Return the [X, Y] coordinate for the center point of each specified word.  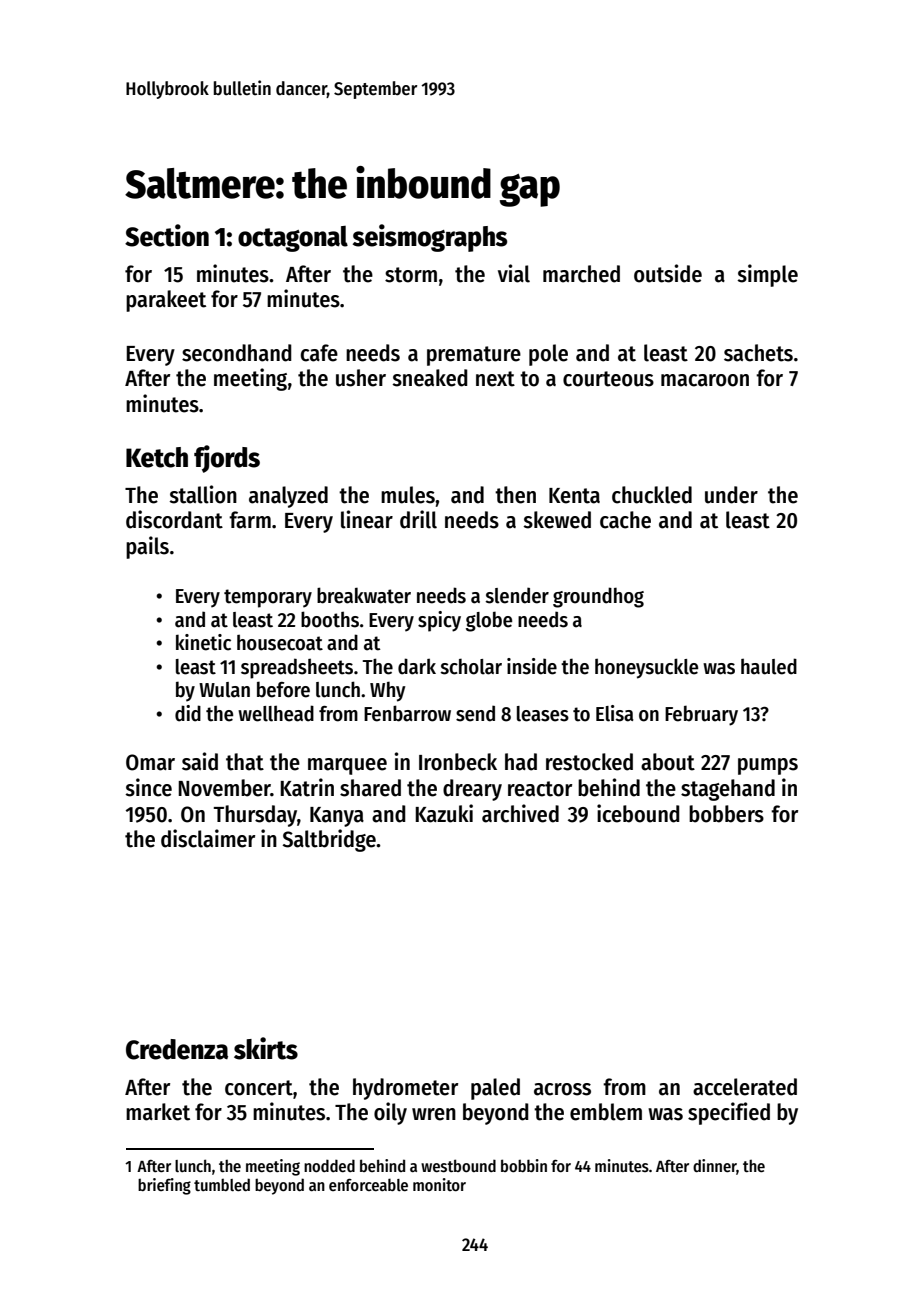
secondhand [237, 353]
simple [767, 275]
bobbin [524, 1165]
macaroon [705, 380]
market [158, 1112]
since [148, 787]
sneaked [430, 378]
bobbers [726, 814]
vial [514, 273]
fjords [227, 459]
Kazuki [444, 813]
